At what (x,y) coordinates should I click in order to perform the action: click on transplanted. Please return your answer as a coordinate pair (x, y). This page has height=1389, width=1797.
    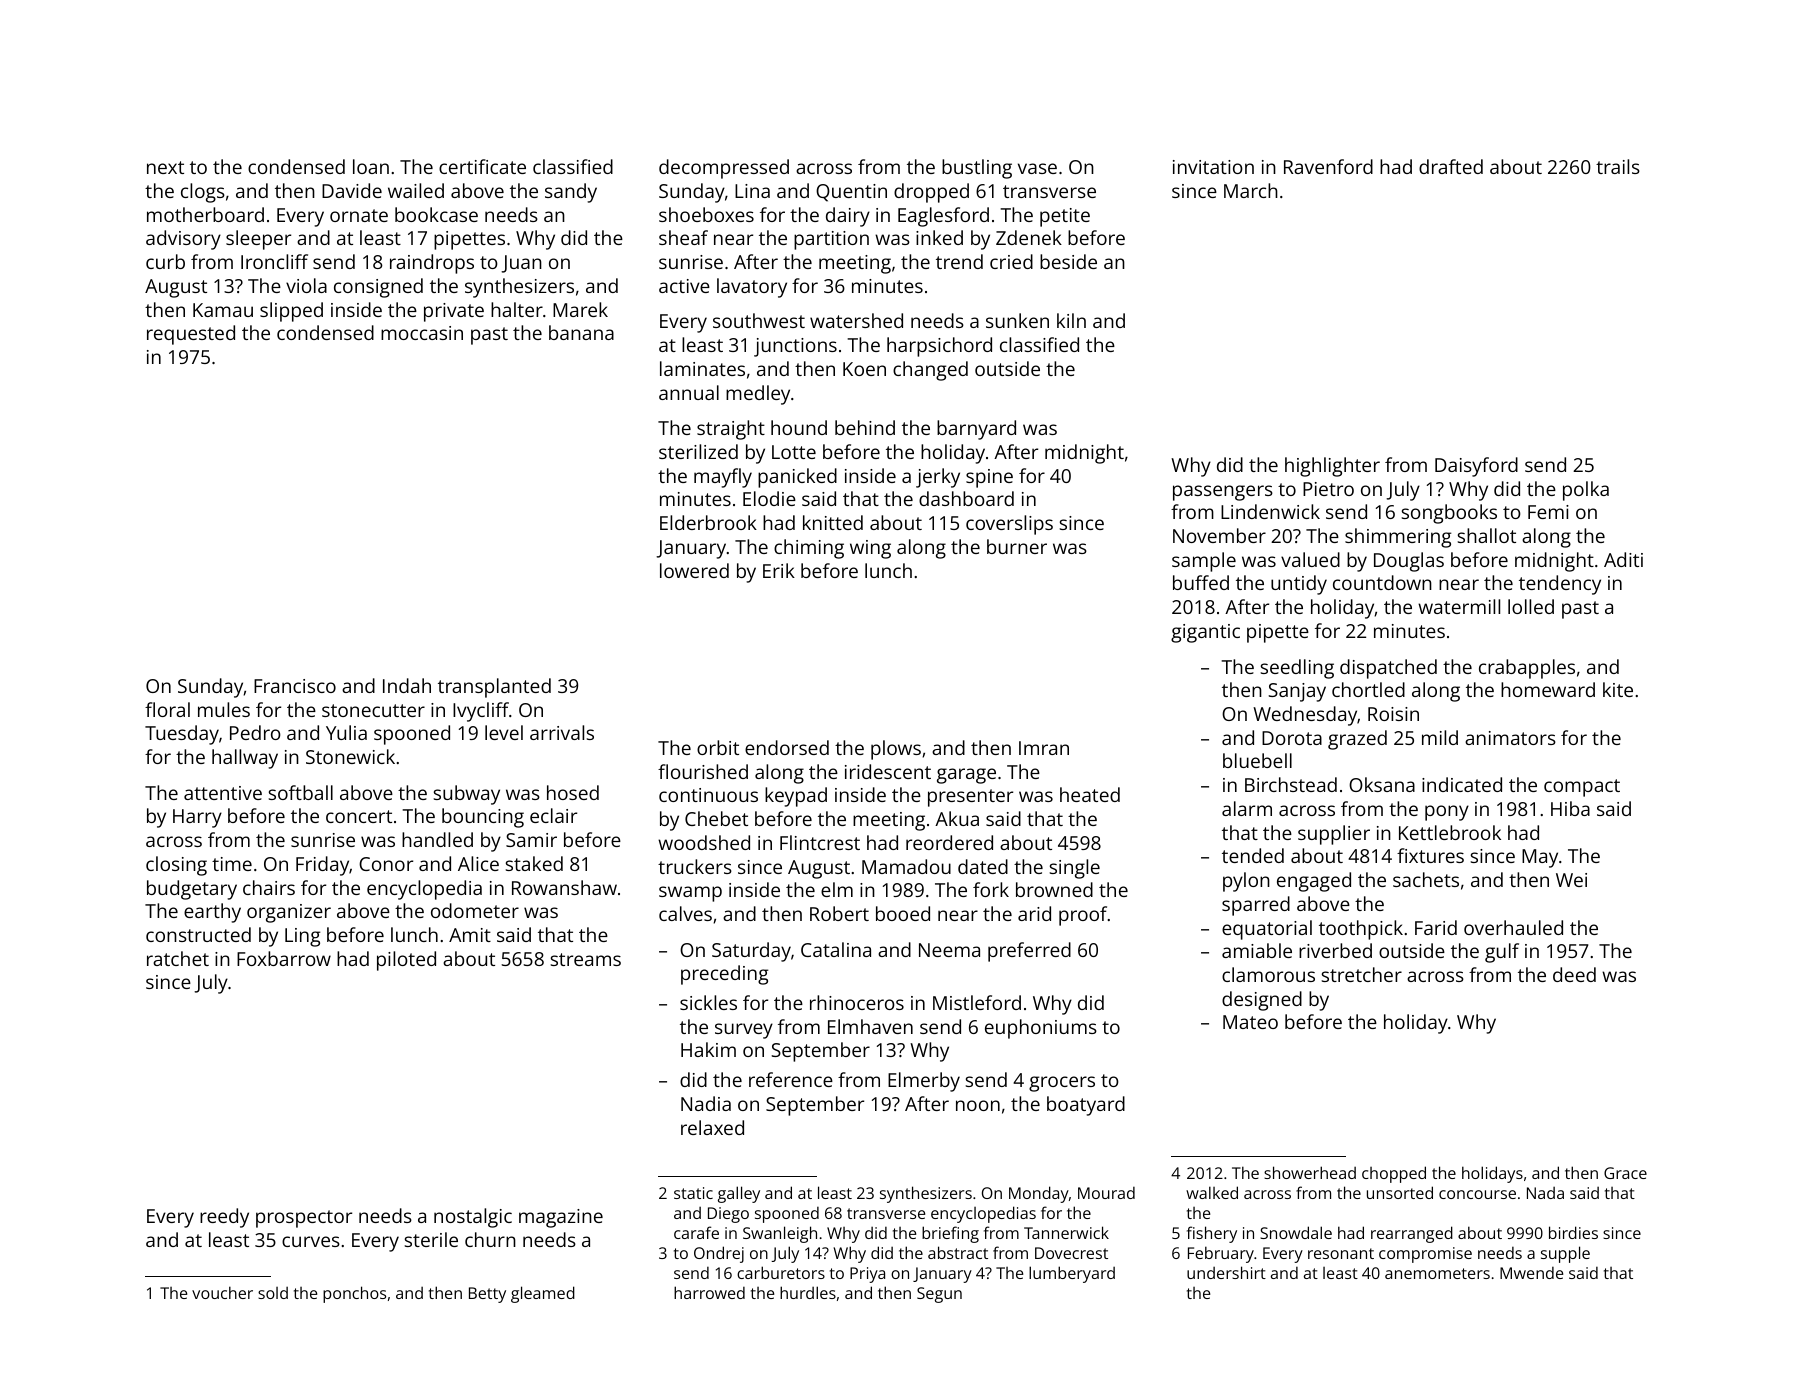
    Looking at the image, I should click on (494, 688).
